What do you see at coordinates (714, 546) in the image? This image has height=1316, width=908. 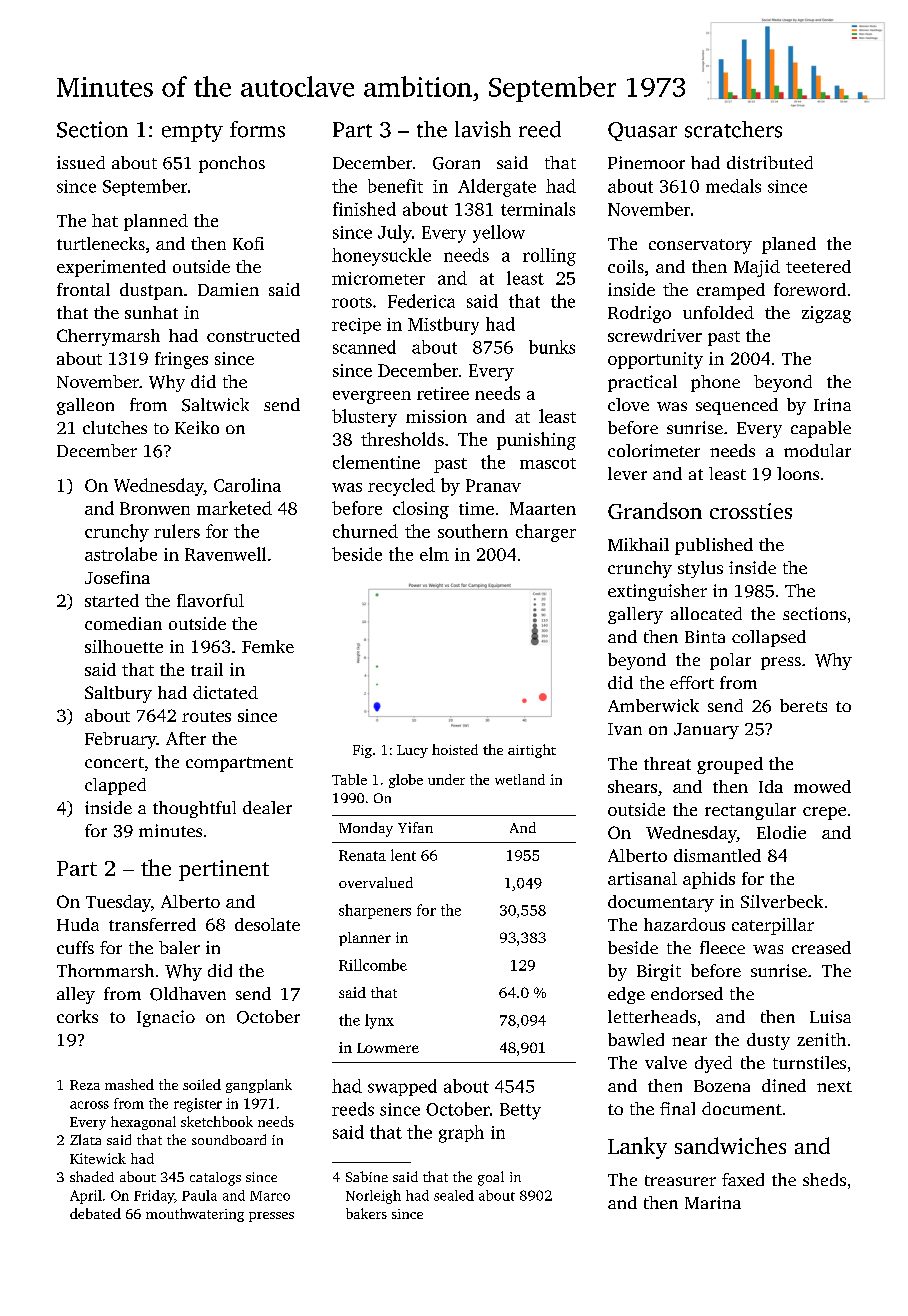 I see `published` at bounding box center [714, 546].
